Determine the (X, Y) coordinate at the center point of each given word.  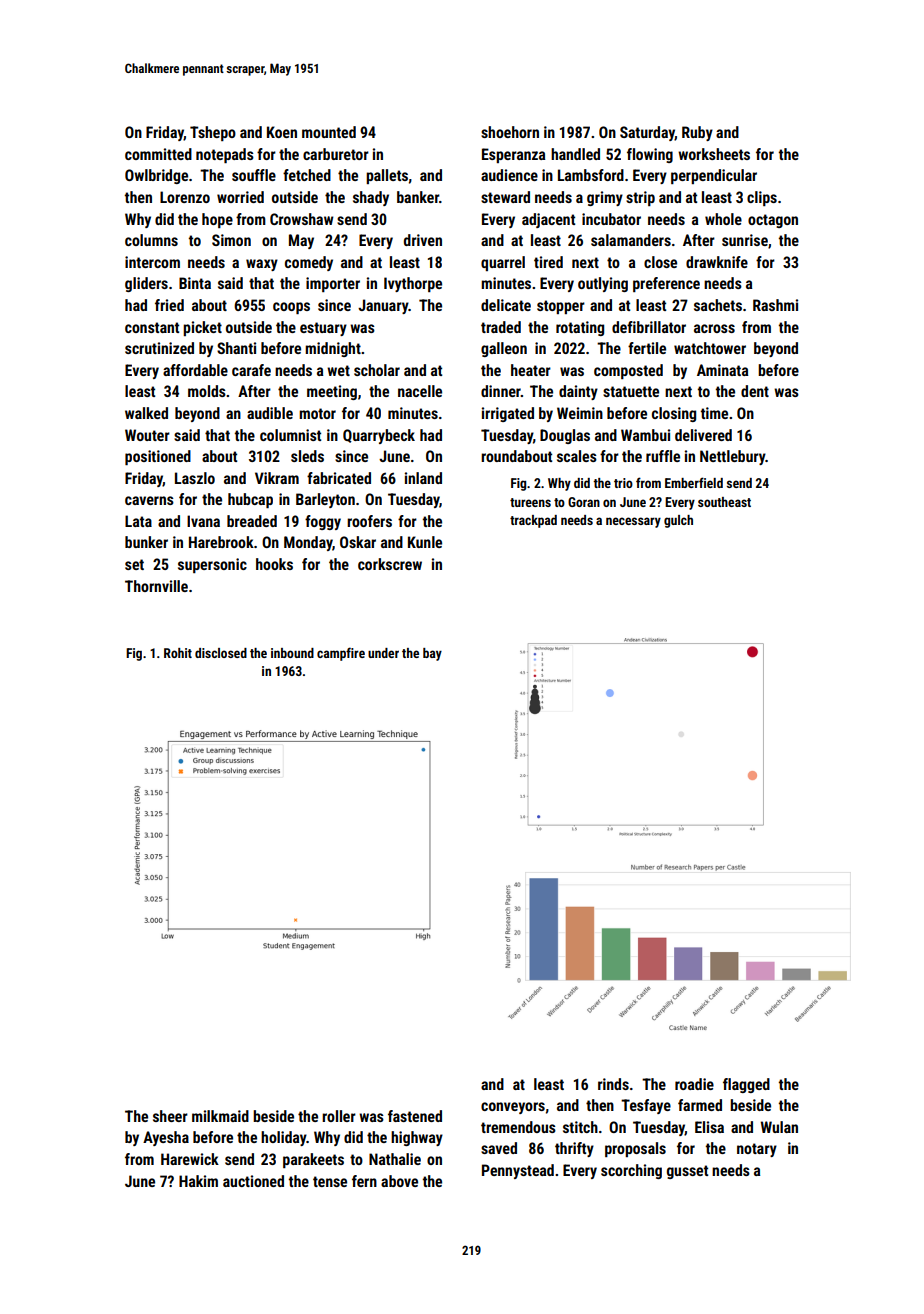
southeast (724, 502)
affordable (195, 370)
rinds (613, 1084)
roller (339, 1116)
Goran (584, 502)
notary (757, 1150)
